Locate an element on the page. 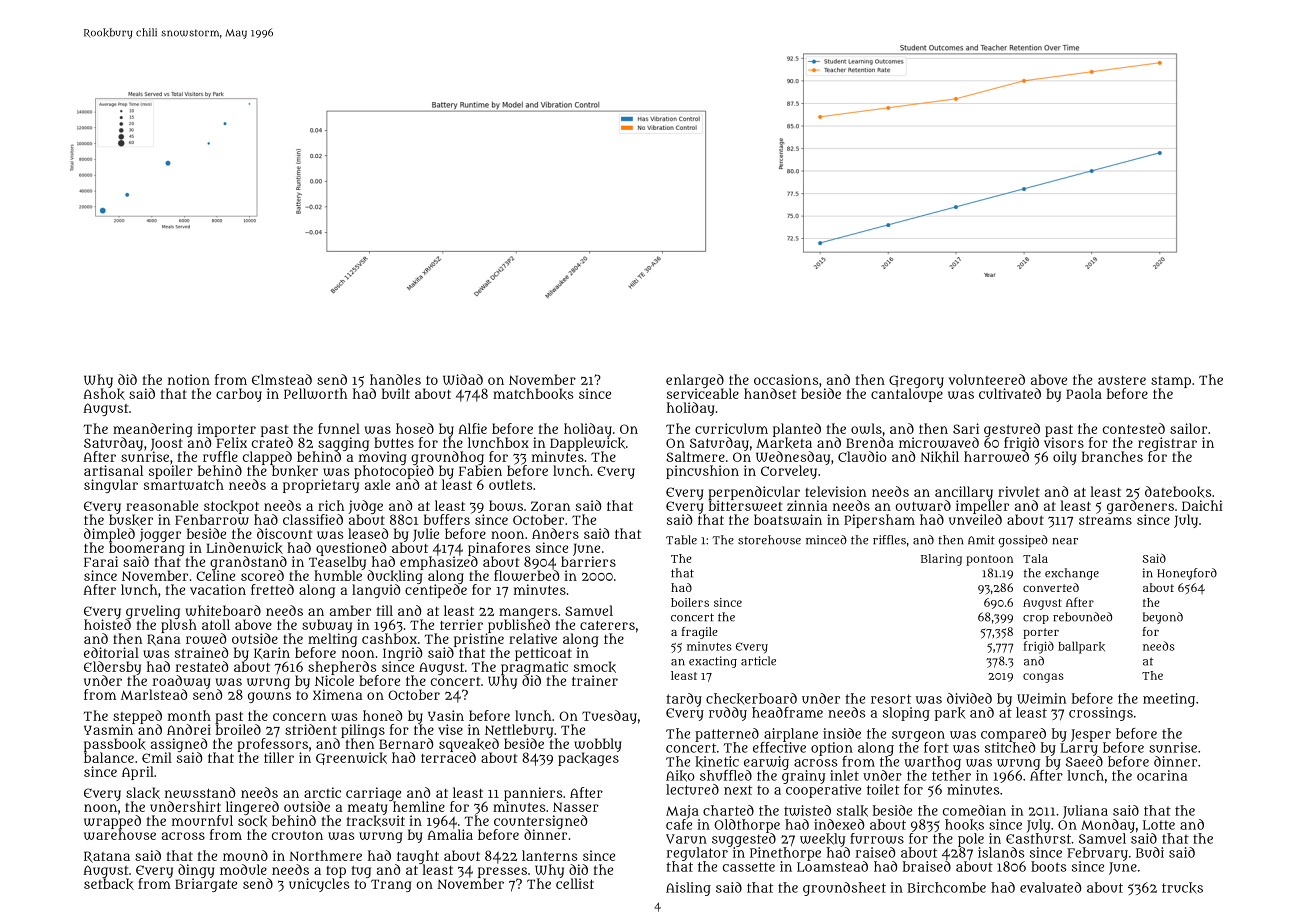 This image has width=1308, height=924. crouton is located at coordinates (297, 835).
